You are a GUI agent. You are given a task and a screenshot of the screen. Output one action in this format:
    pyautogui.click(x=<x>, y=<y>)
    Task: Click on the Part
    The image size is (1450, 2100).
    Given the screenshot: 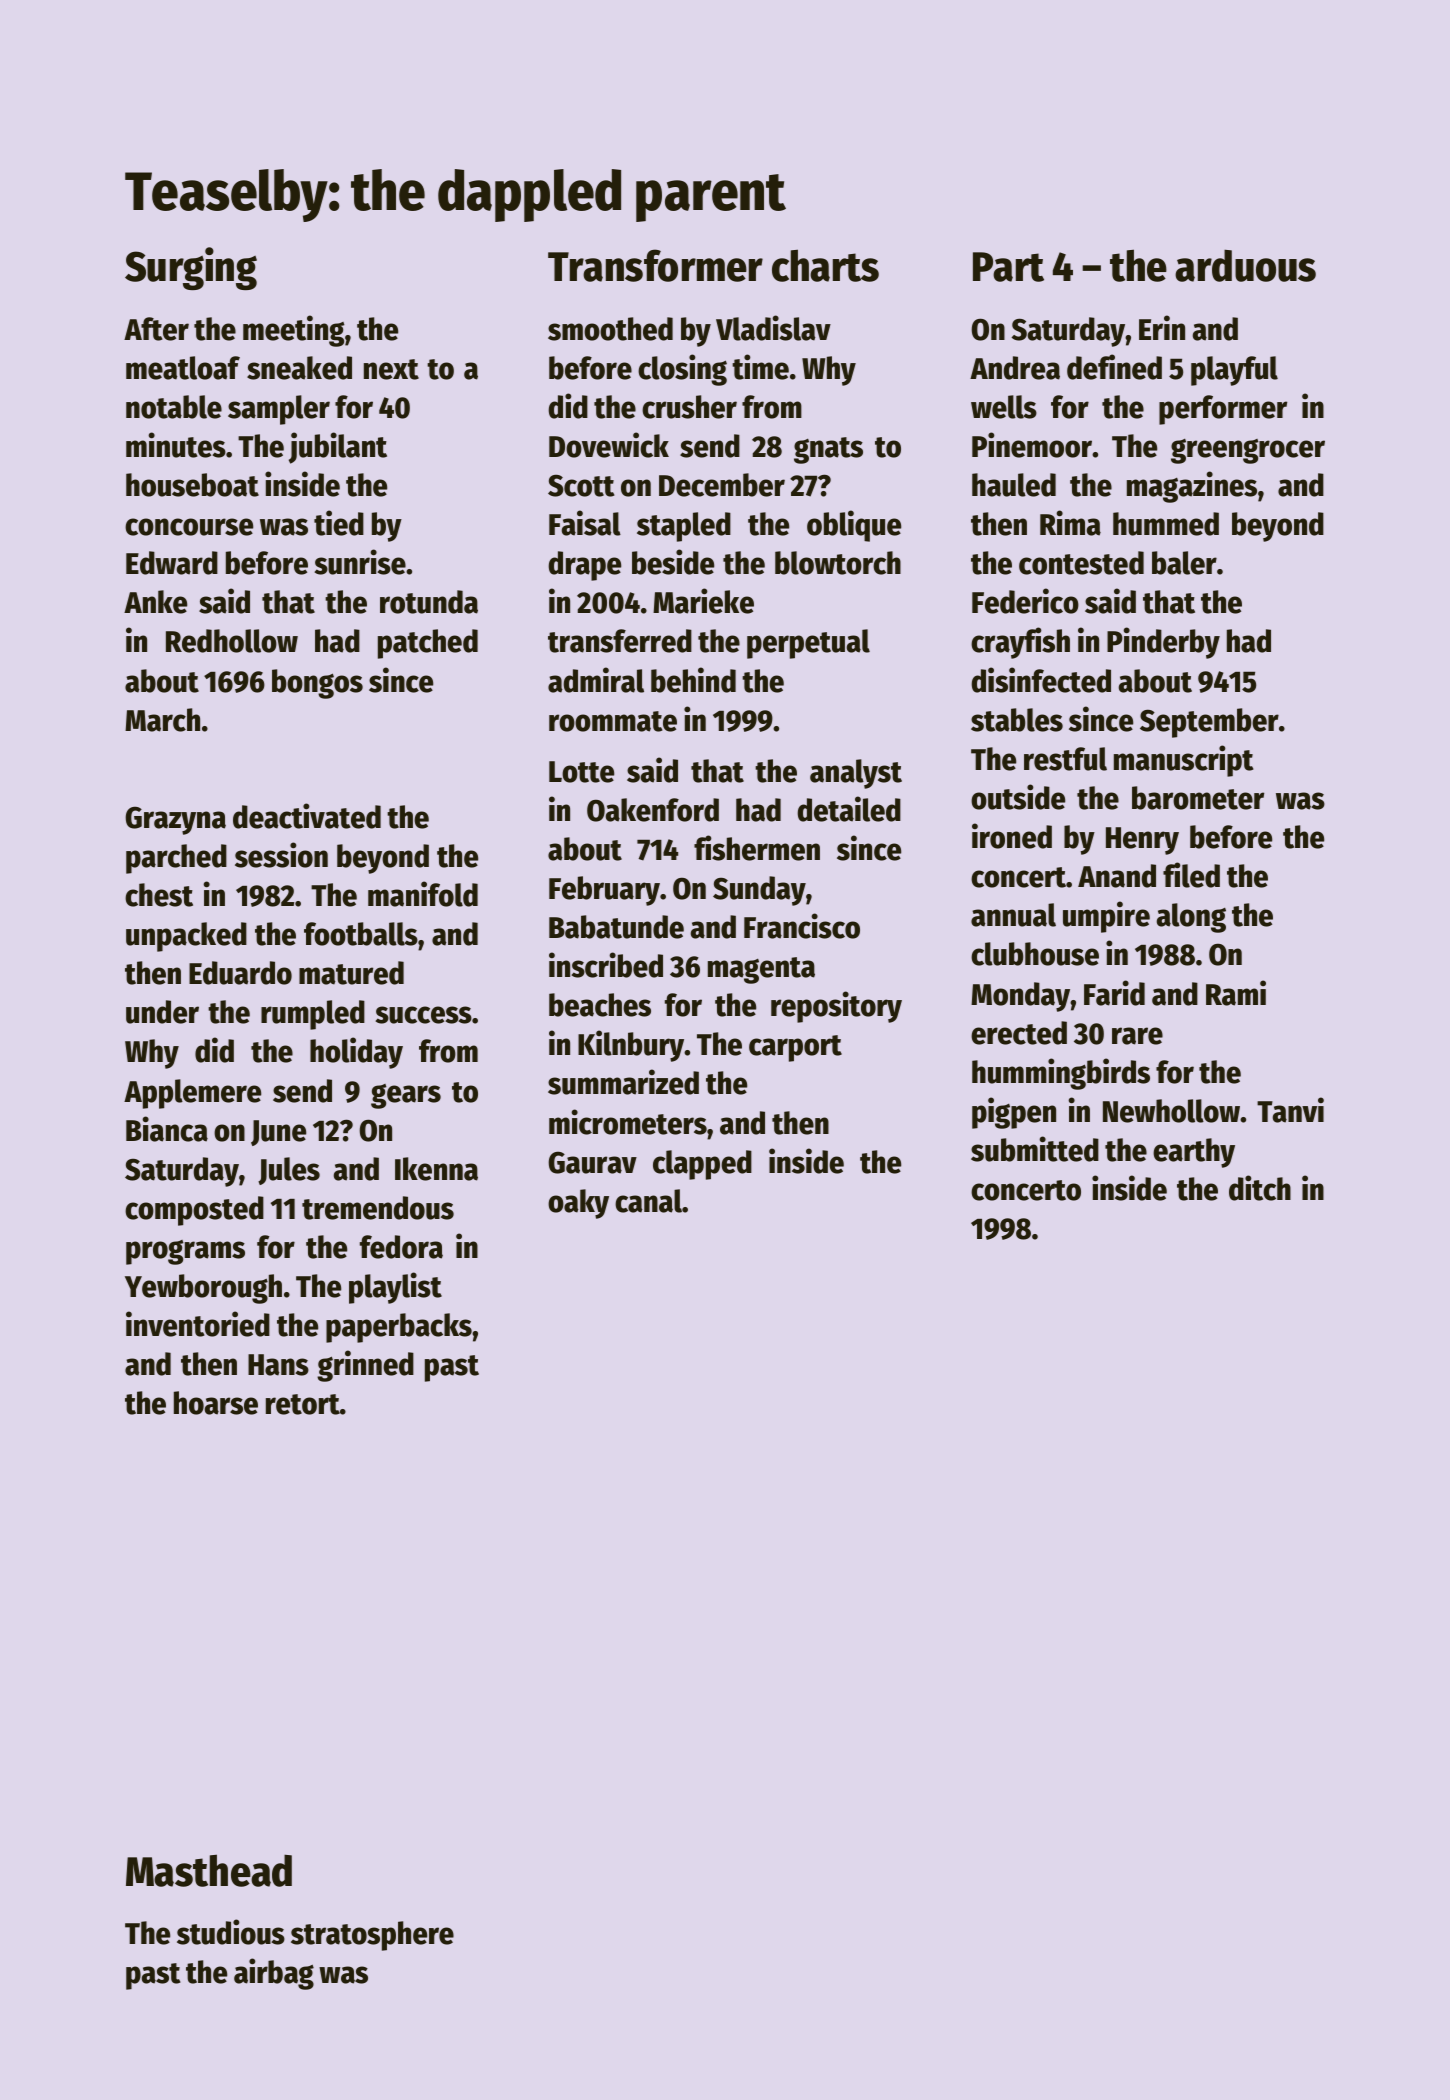 What is the action you would take?
    pyautogui.click(x=1008, y=267)
